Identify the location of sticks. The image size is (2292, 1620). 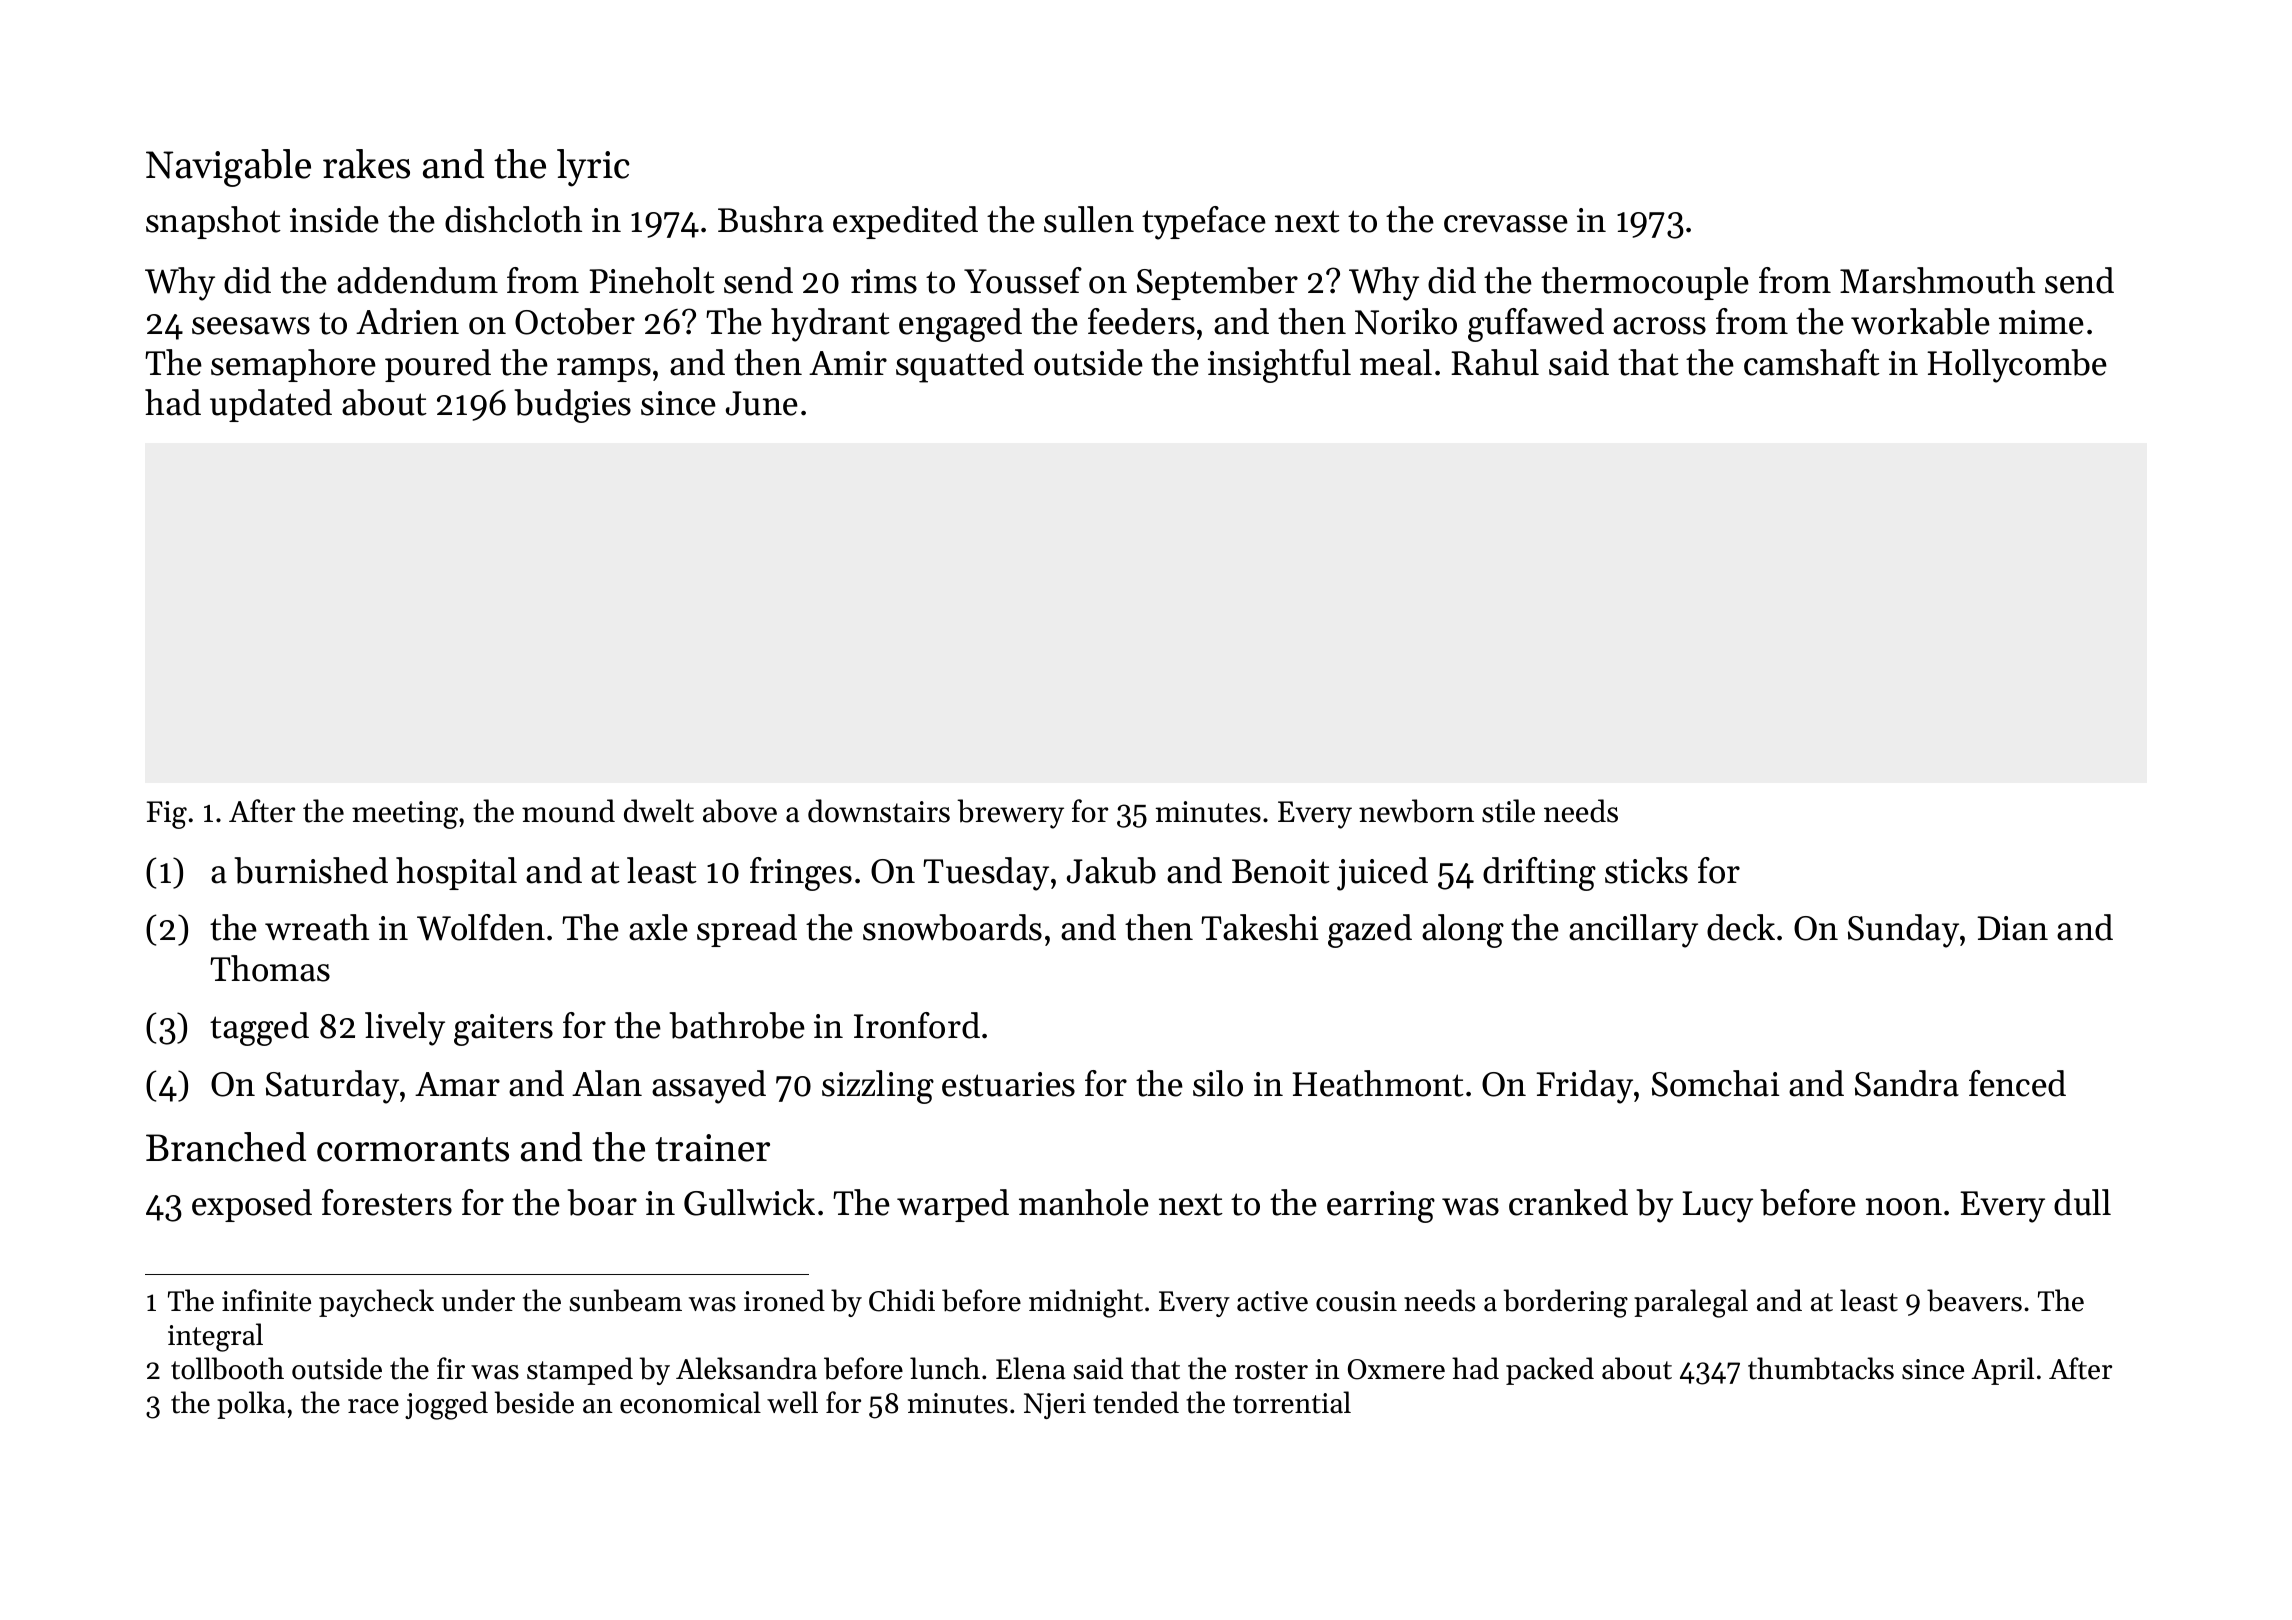
(1646, 870).
